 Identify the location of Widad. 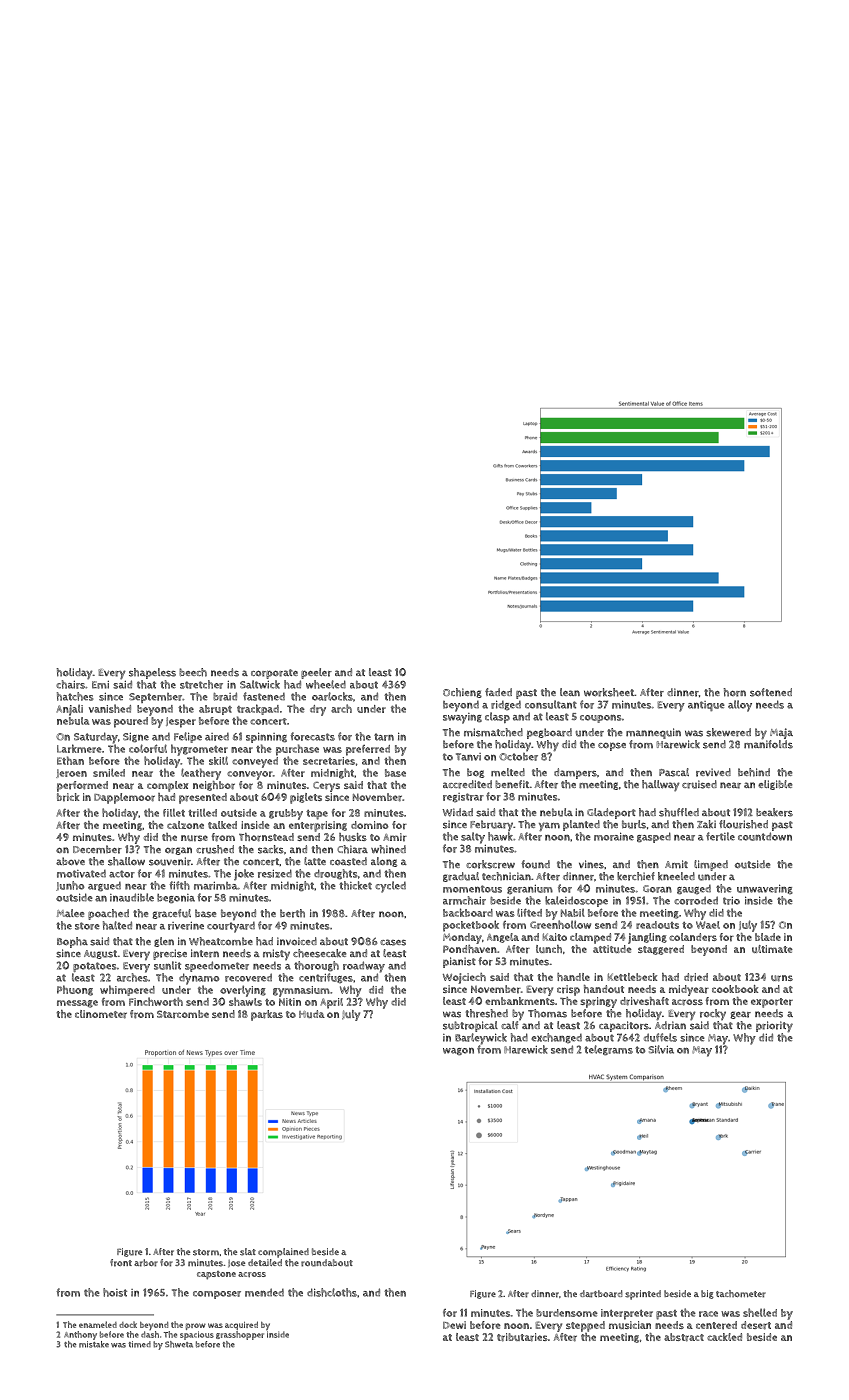
(457, 812).
